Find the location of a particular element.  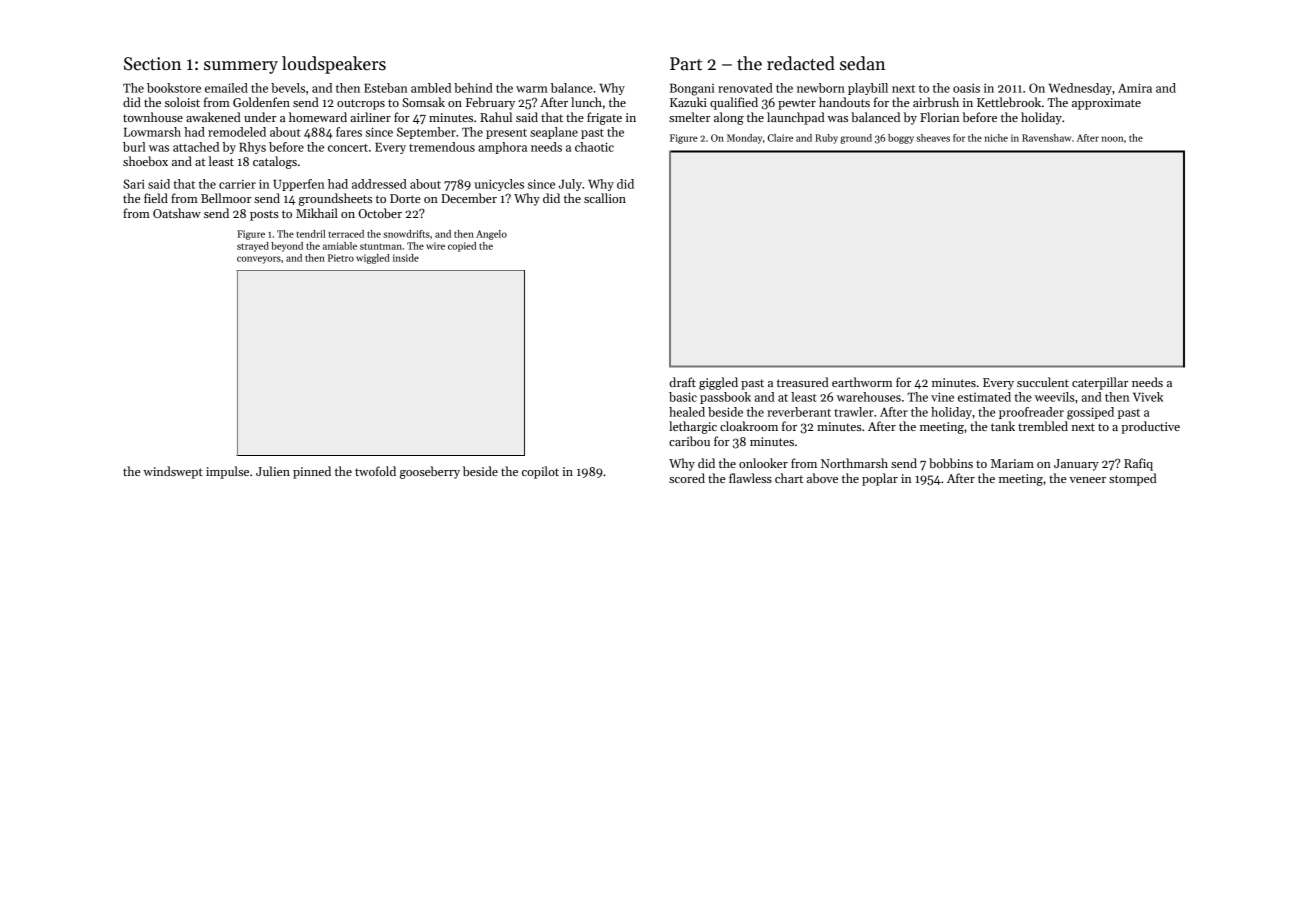

caterpillar is located at coordinates (1100, 383).
